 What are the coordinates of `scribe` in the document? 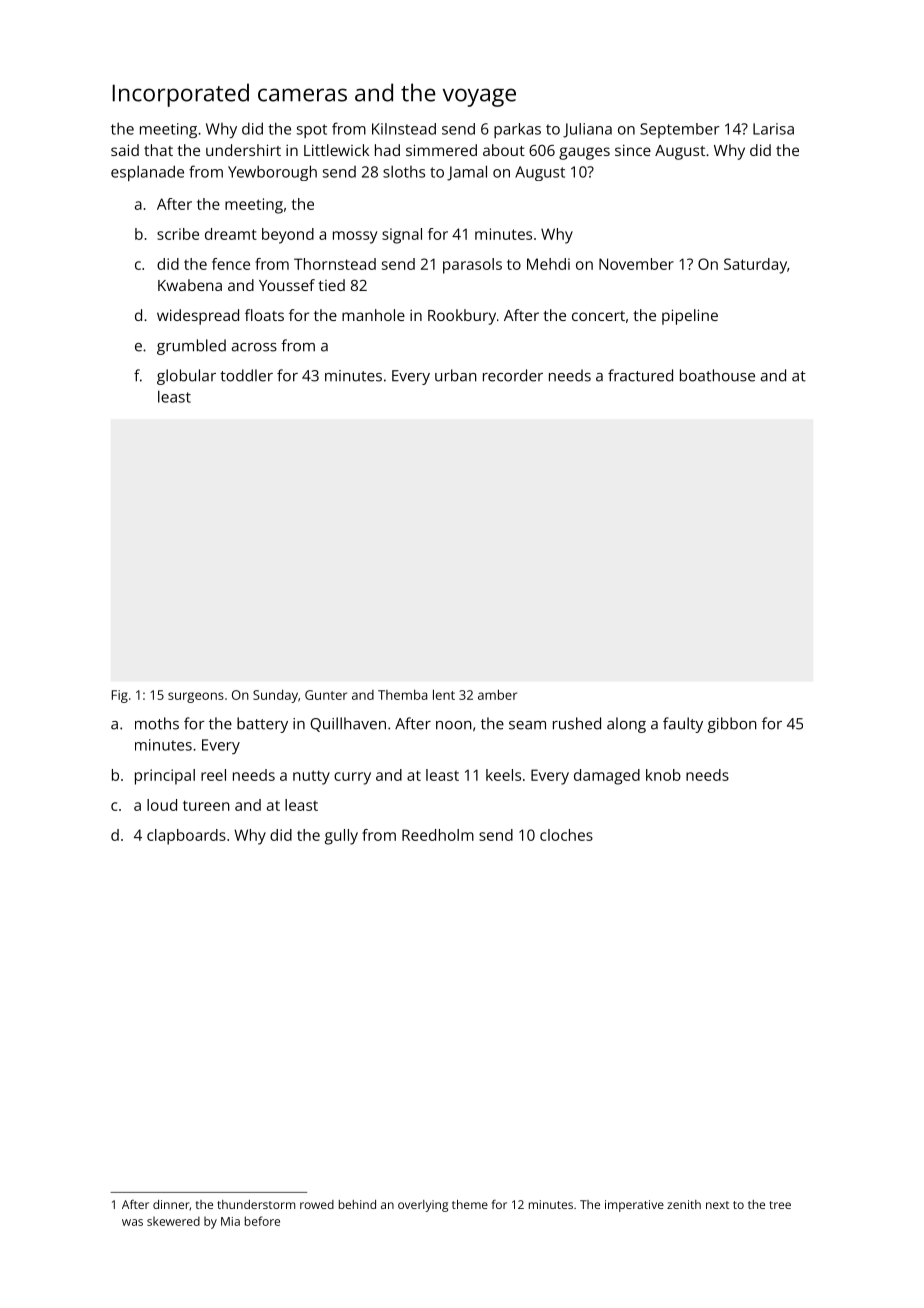 It's located at (178, 234).
